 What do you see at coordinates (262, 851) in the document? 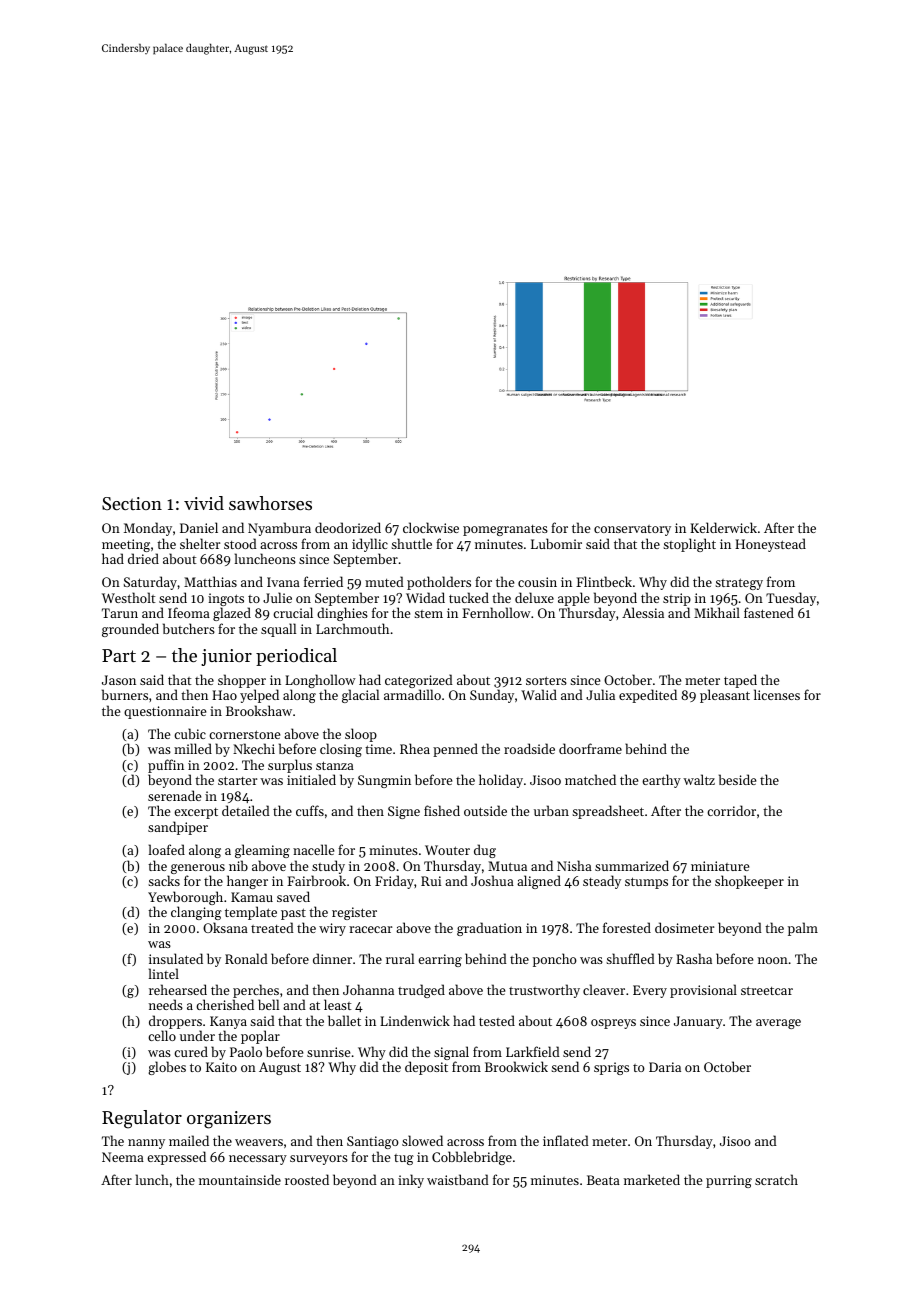
I see `gleaming` at bounding box center [262, 851].
